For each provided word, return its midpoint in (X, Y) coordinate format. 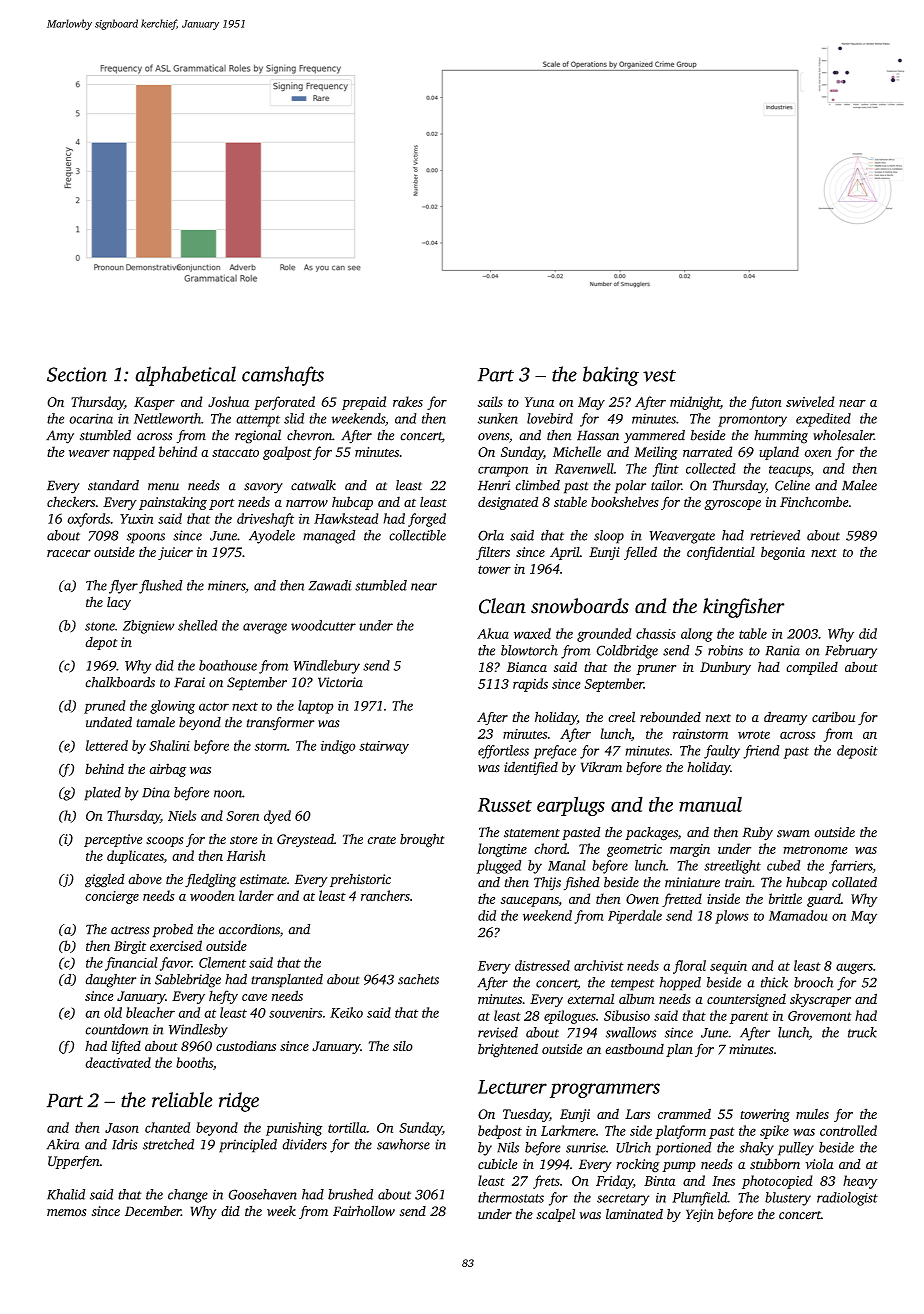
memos (66, 1213)
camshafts (283, 376)
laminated (634, 1214)
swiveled (810, 401)
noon (228, 794)
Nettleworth (167, 418)
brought (422, 840)
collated (854, 882)
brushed (351, 1194)
